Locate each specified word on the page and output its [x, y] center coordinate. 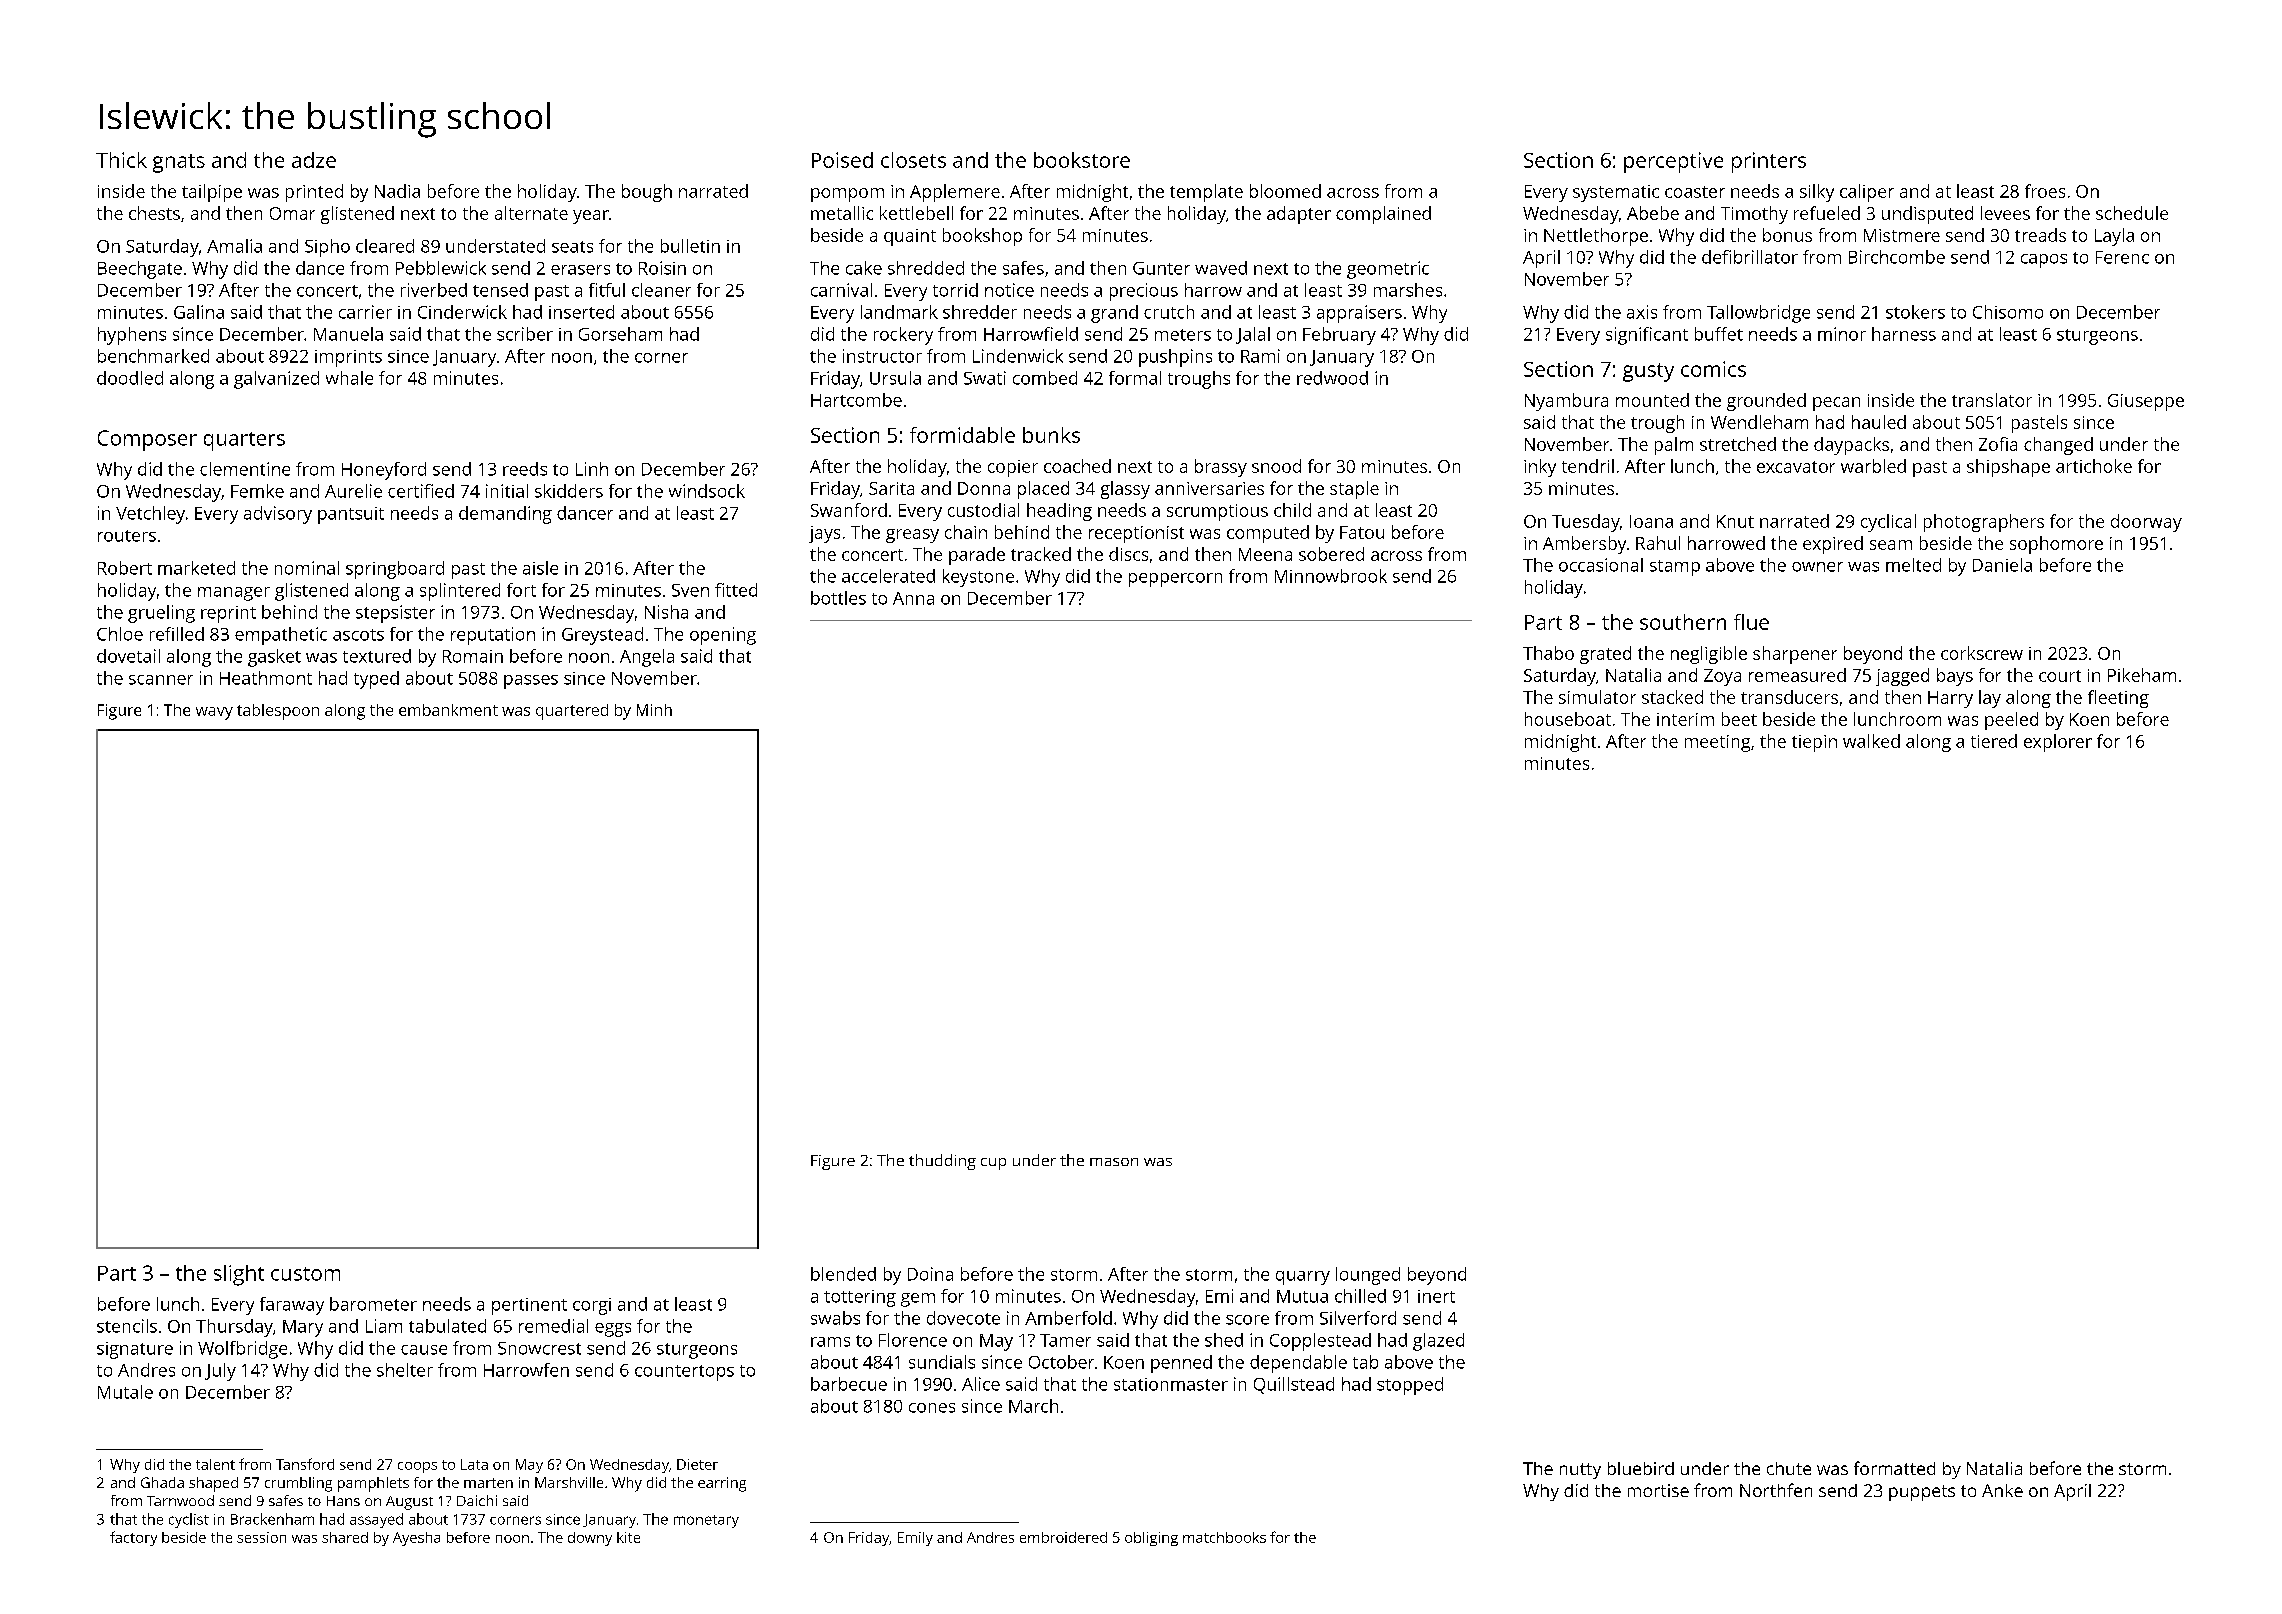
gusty [1648, 372]
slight [239, 1275]
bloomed [1285, 191]
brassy [1221, 468]
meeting [1717, 743]
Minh [654, 710]
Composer [147, 440]
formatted [1894, 1468]
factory [133, 1538]
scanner [161, 680]
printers [1769, 162]
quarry [1303, 1278]
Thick [121, 160]
